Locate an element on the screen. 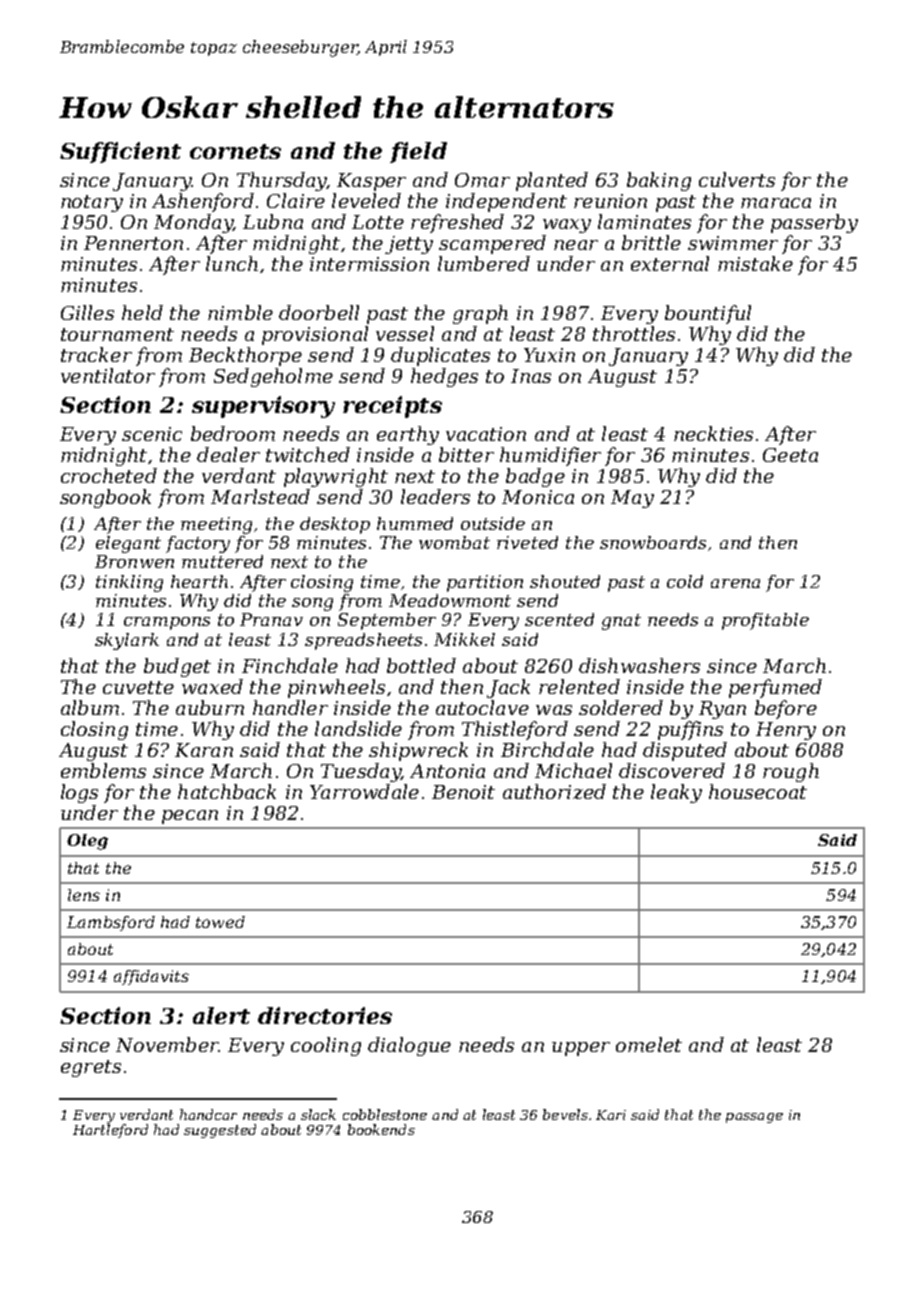  bountiful is located at coordinates (708, 314).
